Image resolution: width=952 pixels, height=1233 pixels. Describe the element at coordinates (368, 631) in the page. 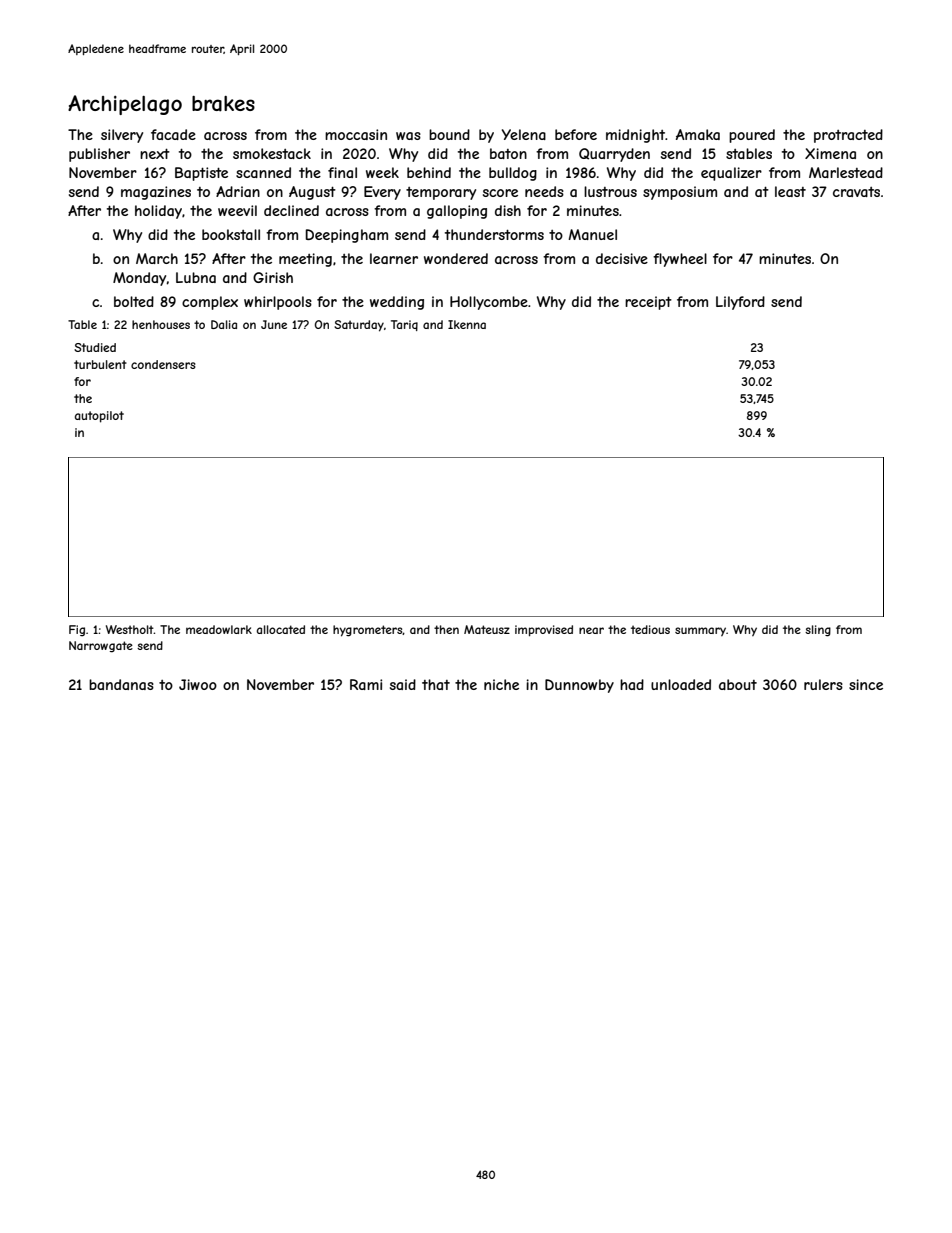

I see `hygrometers` at that location.
